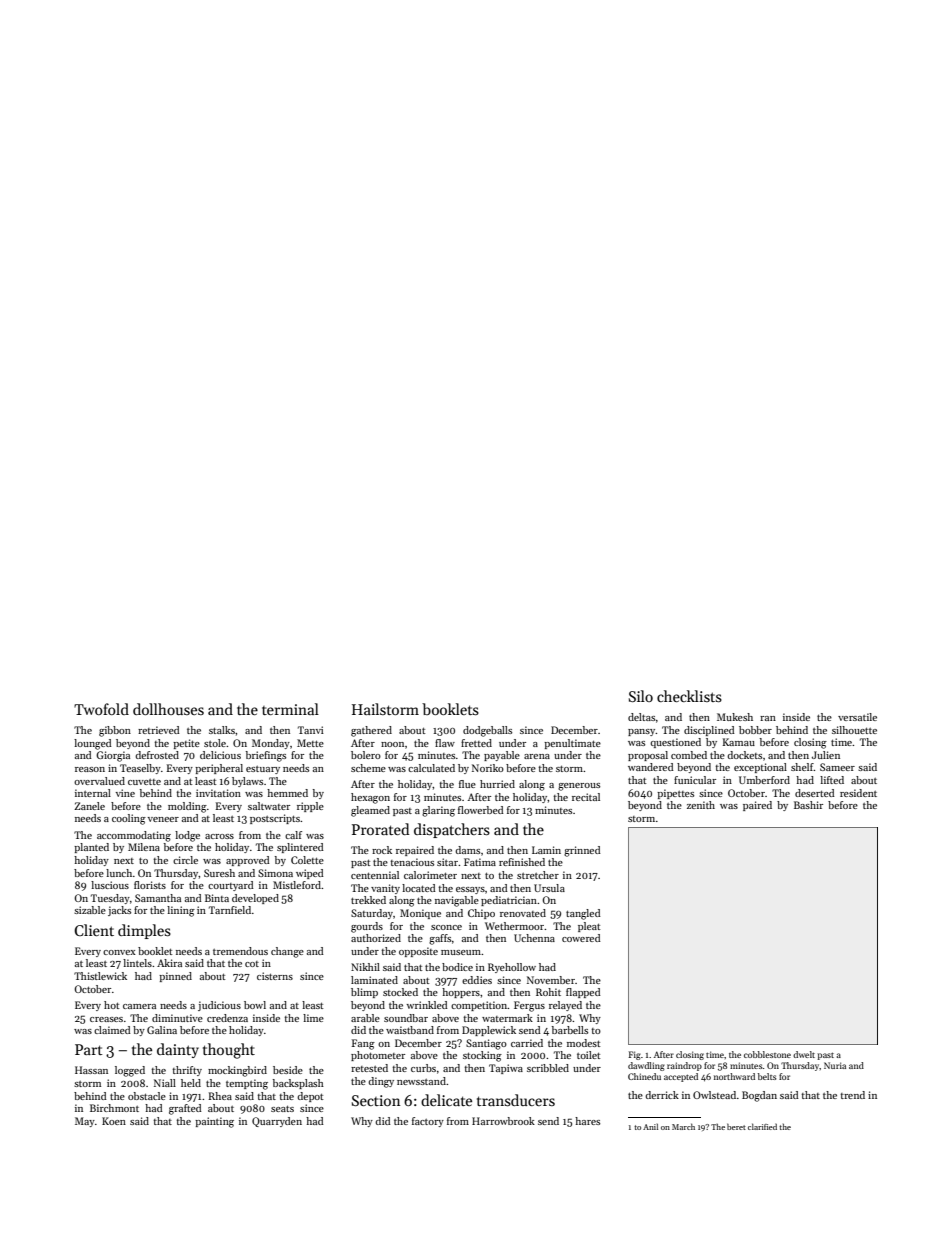 The image size is (952, 1233). What do you see at coordinates (288, 1070) in the screenshot?
I see `beside` at bounding box center [288, 1070].
